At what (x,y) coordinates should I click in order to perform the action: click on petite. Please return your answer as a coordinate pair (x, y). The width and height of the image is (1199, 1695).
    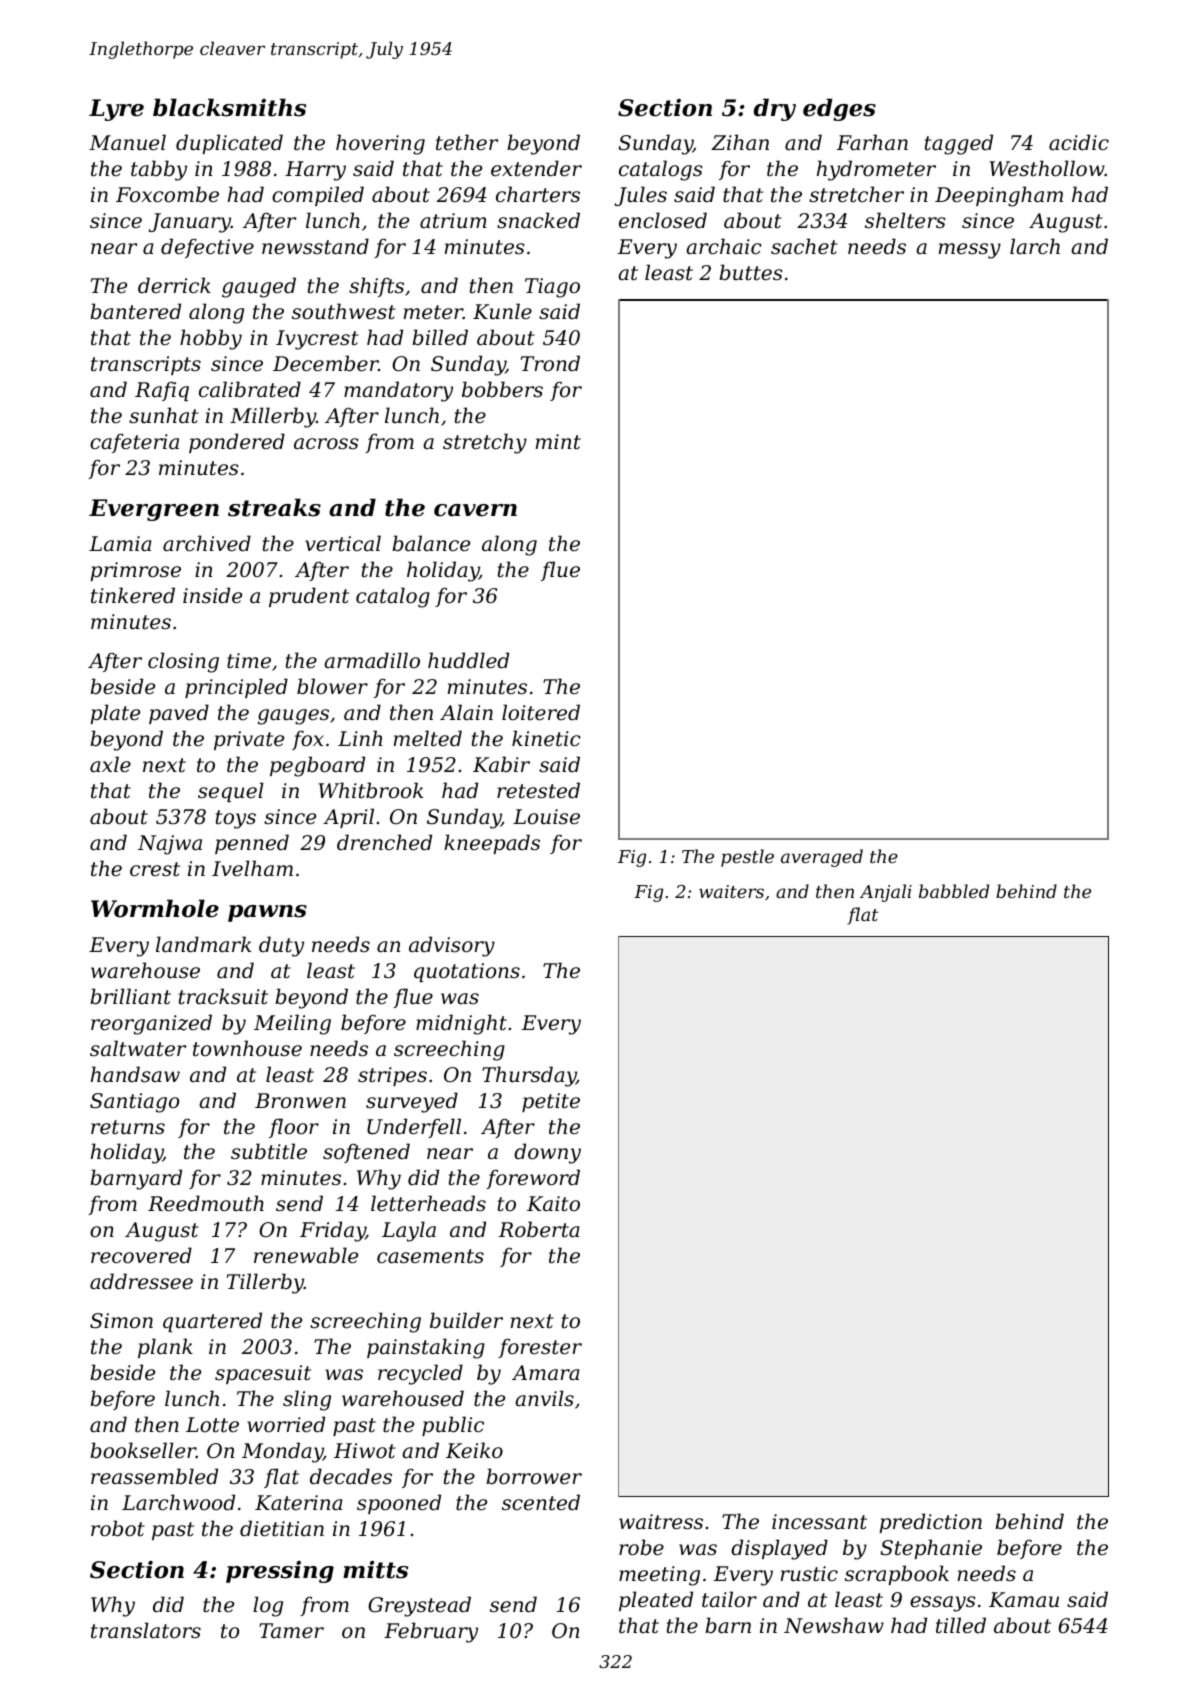
    Looking at the image, I should click on (551, 1102).
